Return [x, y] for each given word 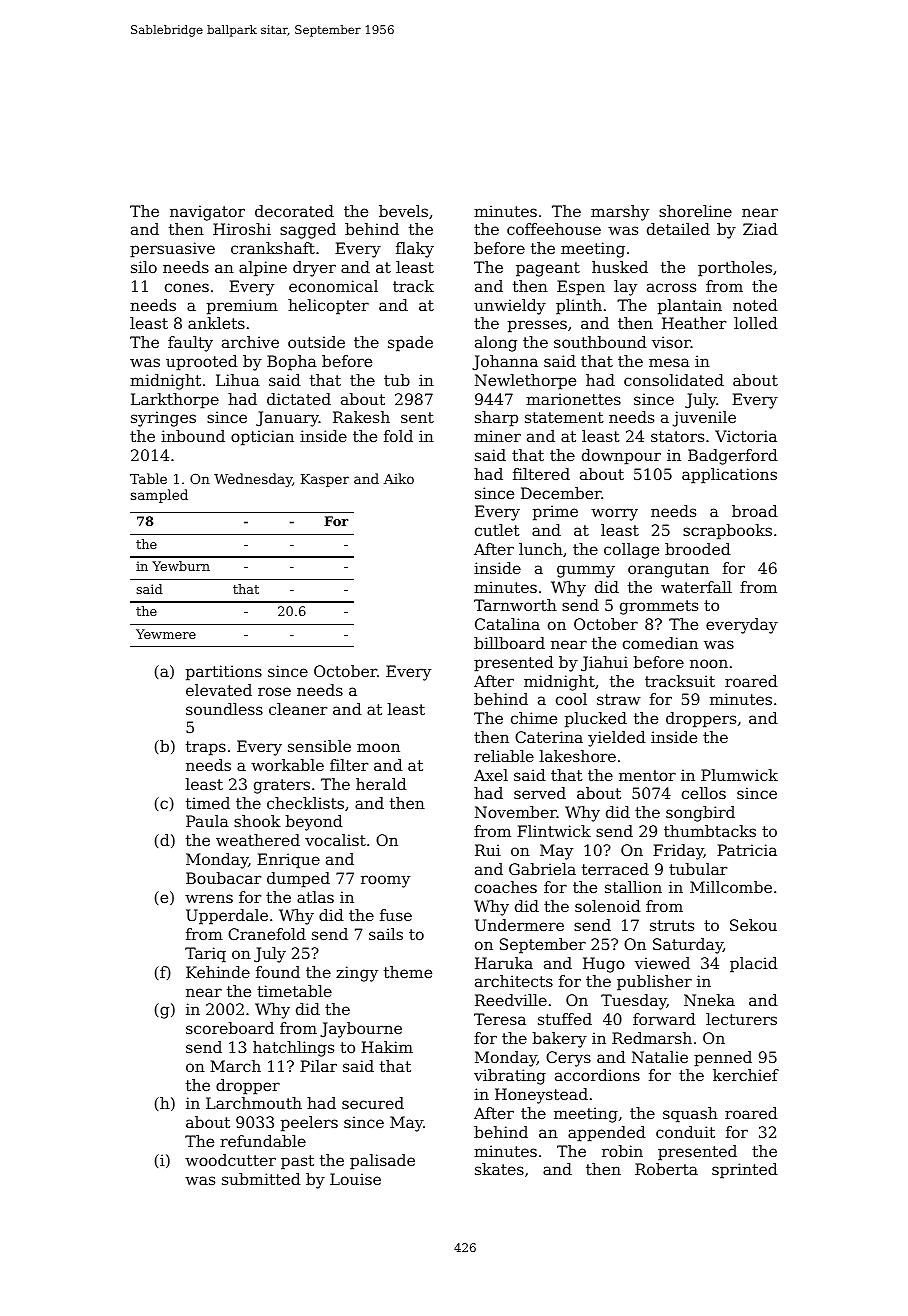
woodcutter [230, 1160]
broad [755, 511]
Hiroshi [242, 229]
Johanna [505, 362]
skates [499, 1169]
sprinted [745, 1171]
